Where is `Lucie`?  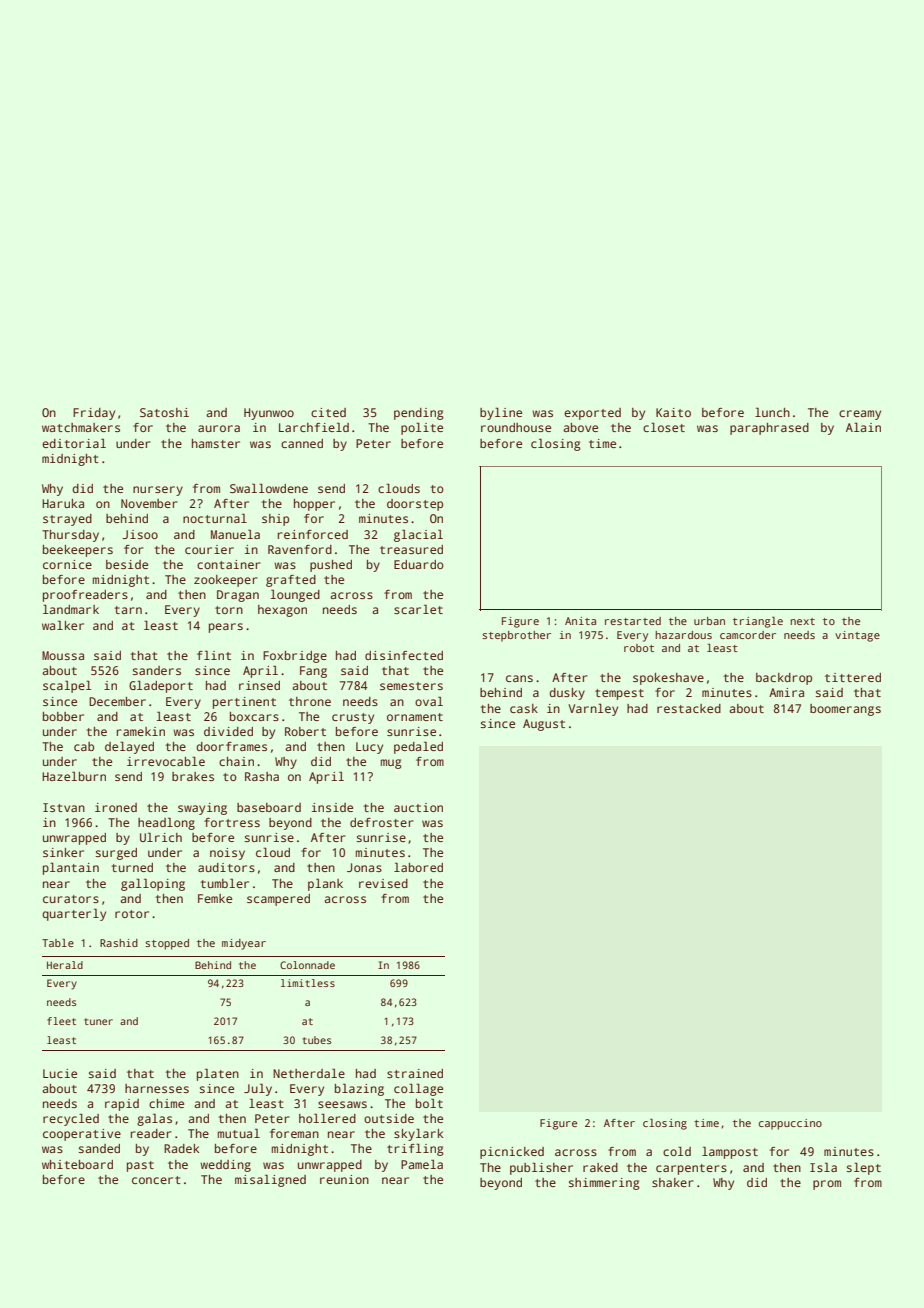 Lucie is located at coordinates (60, 1073).
